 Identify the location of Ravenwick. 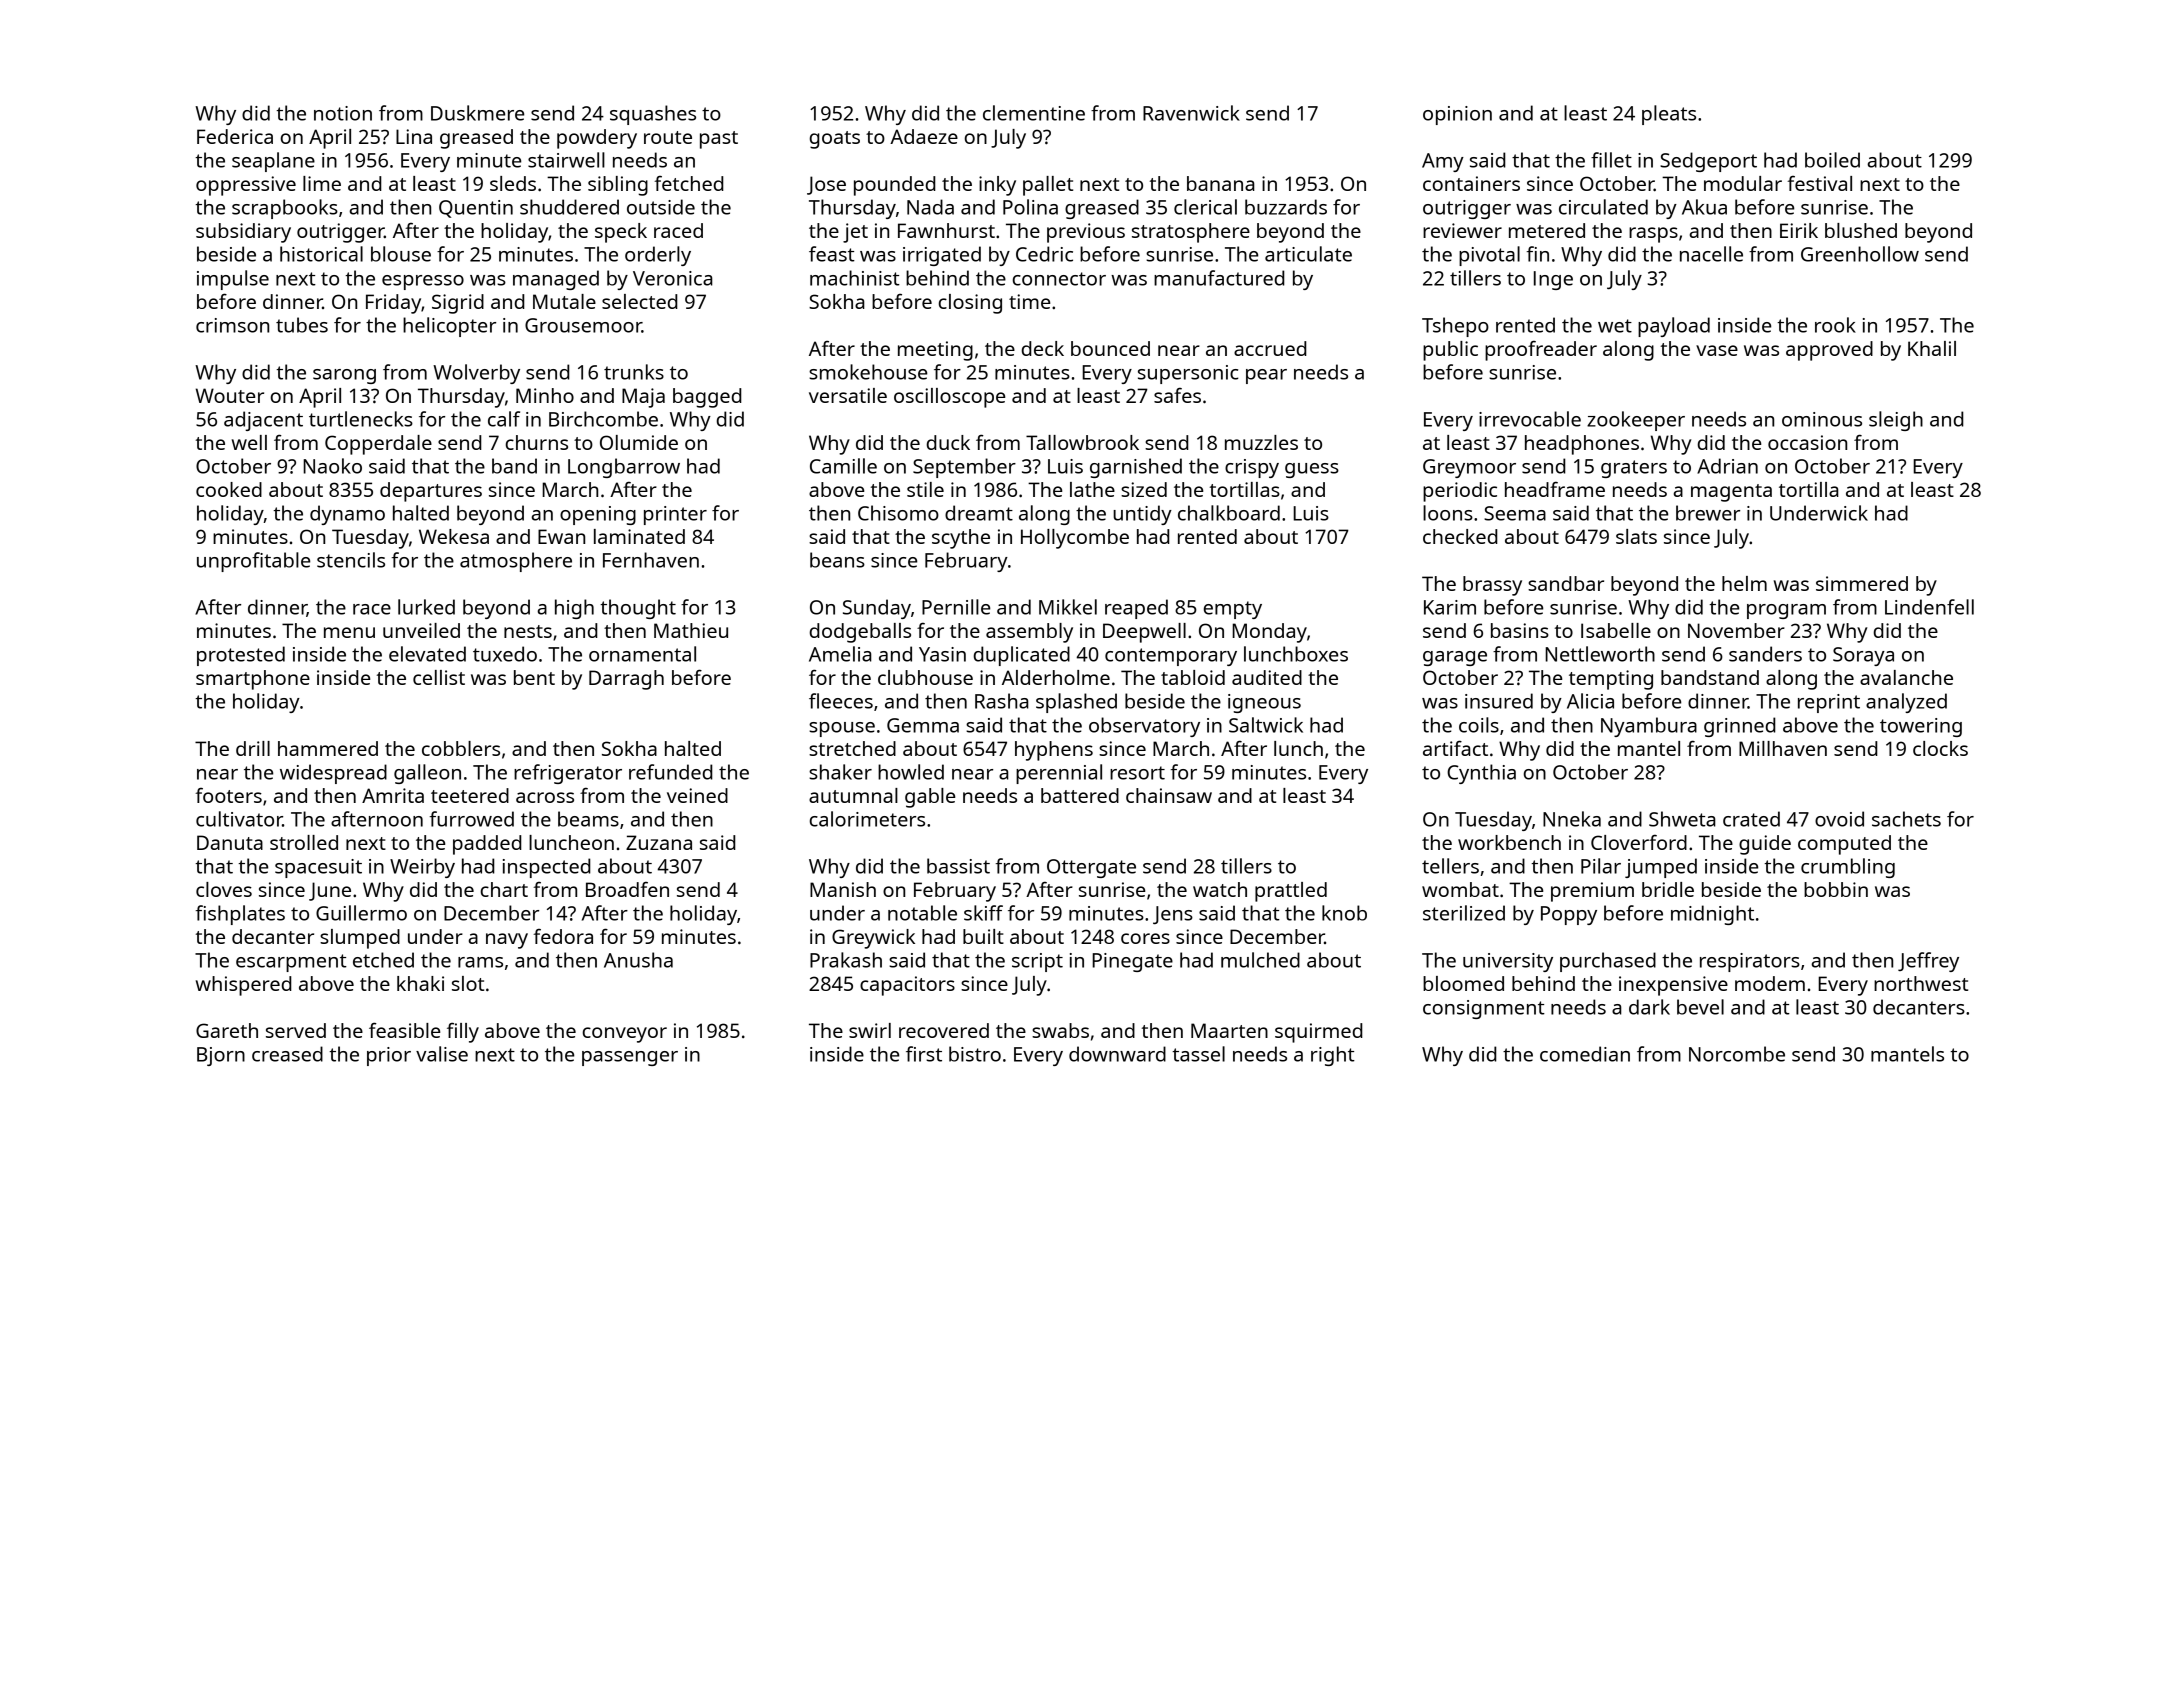
(1191, 113).
